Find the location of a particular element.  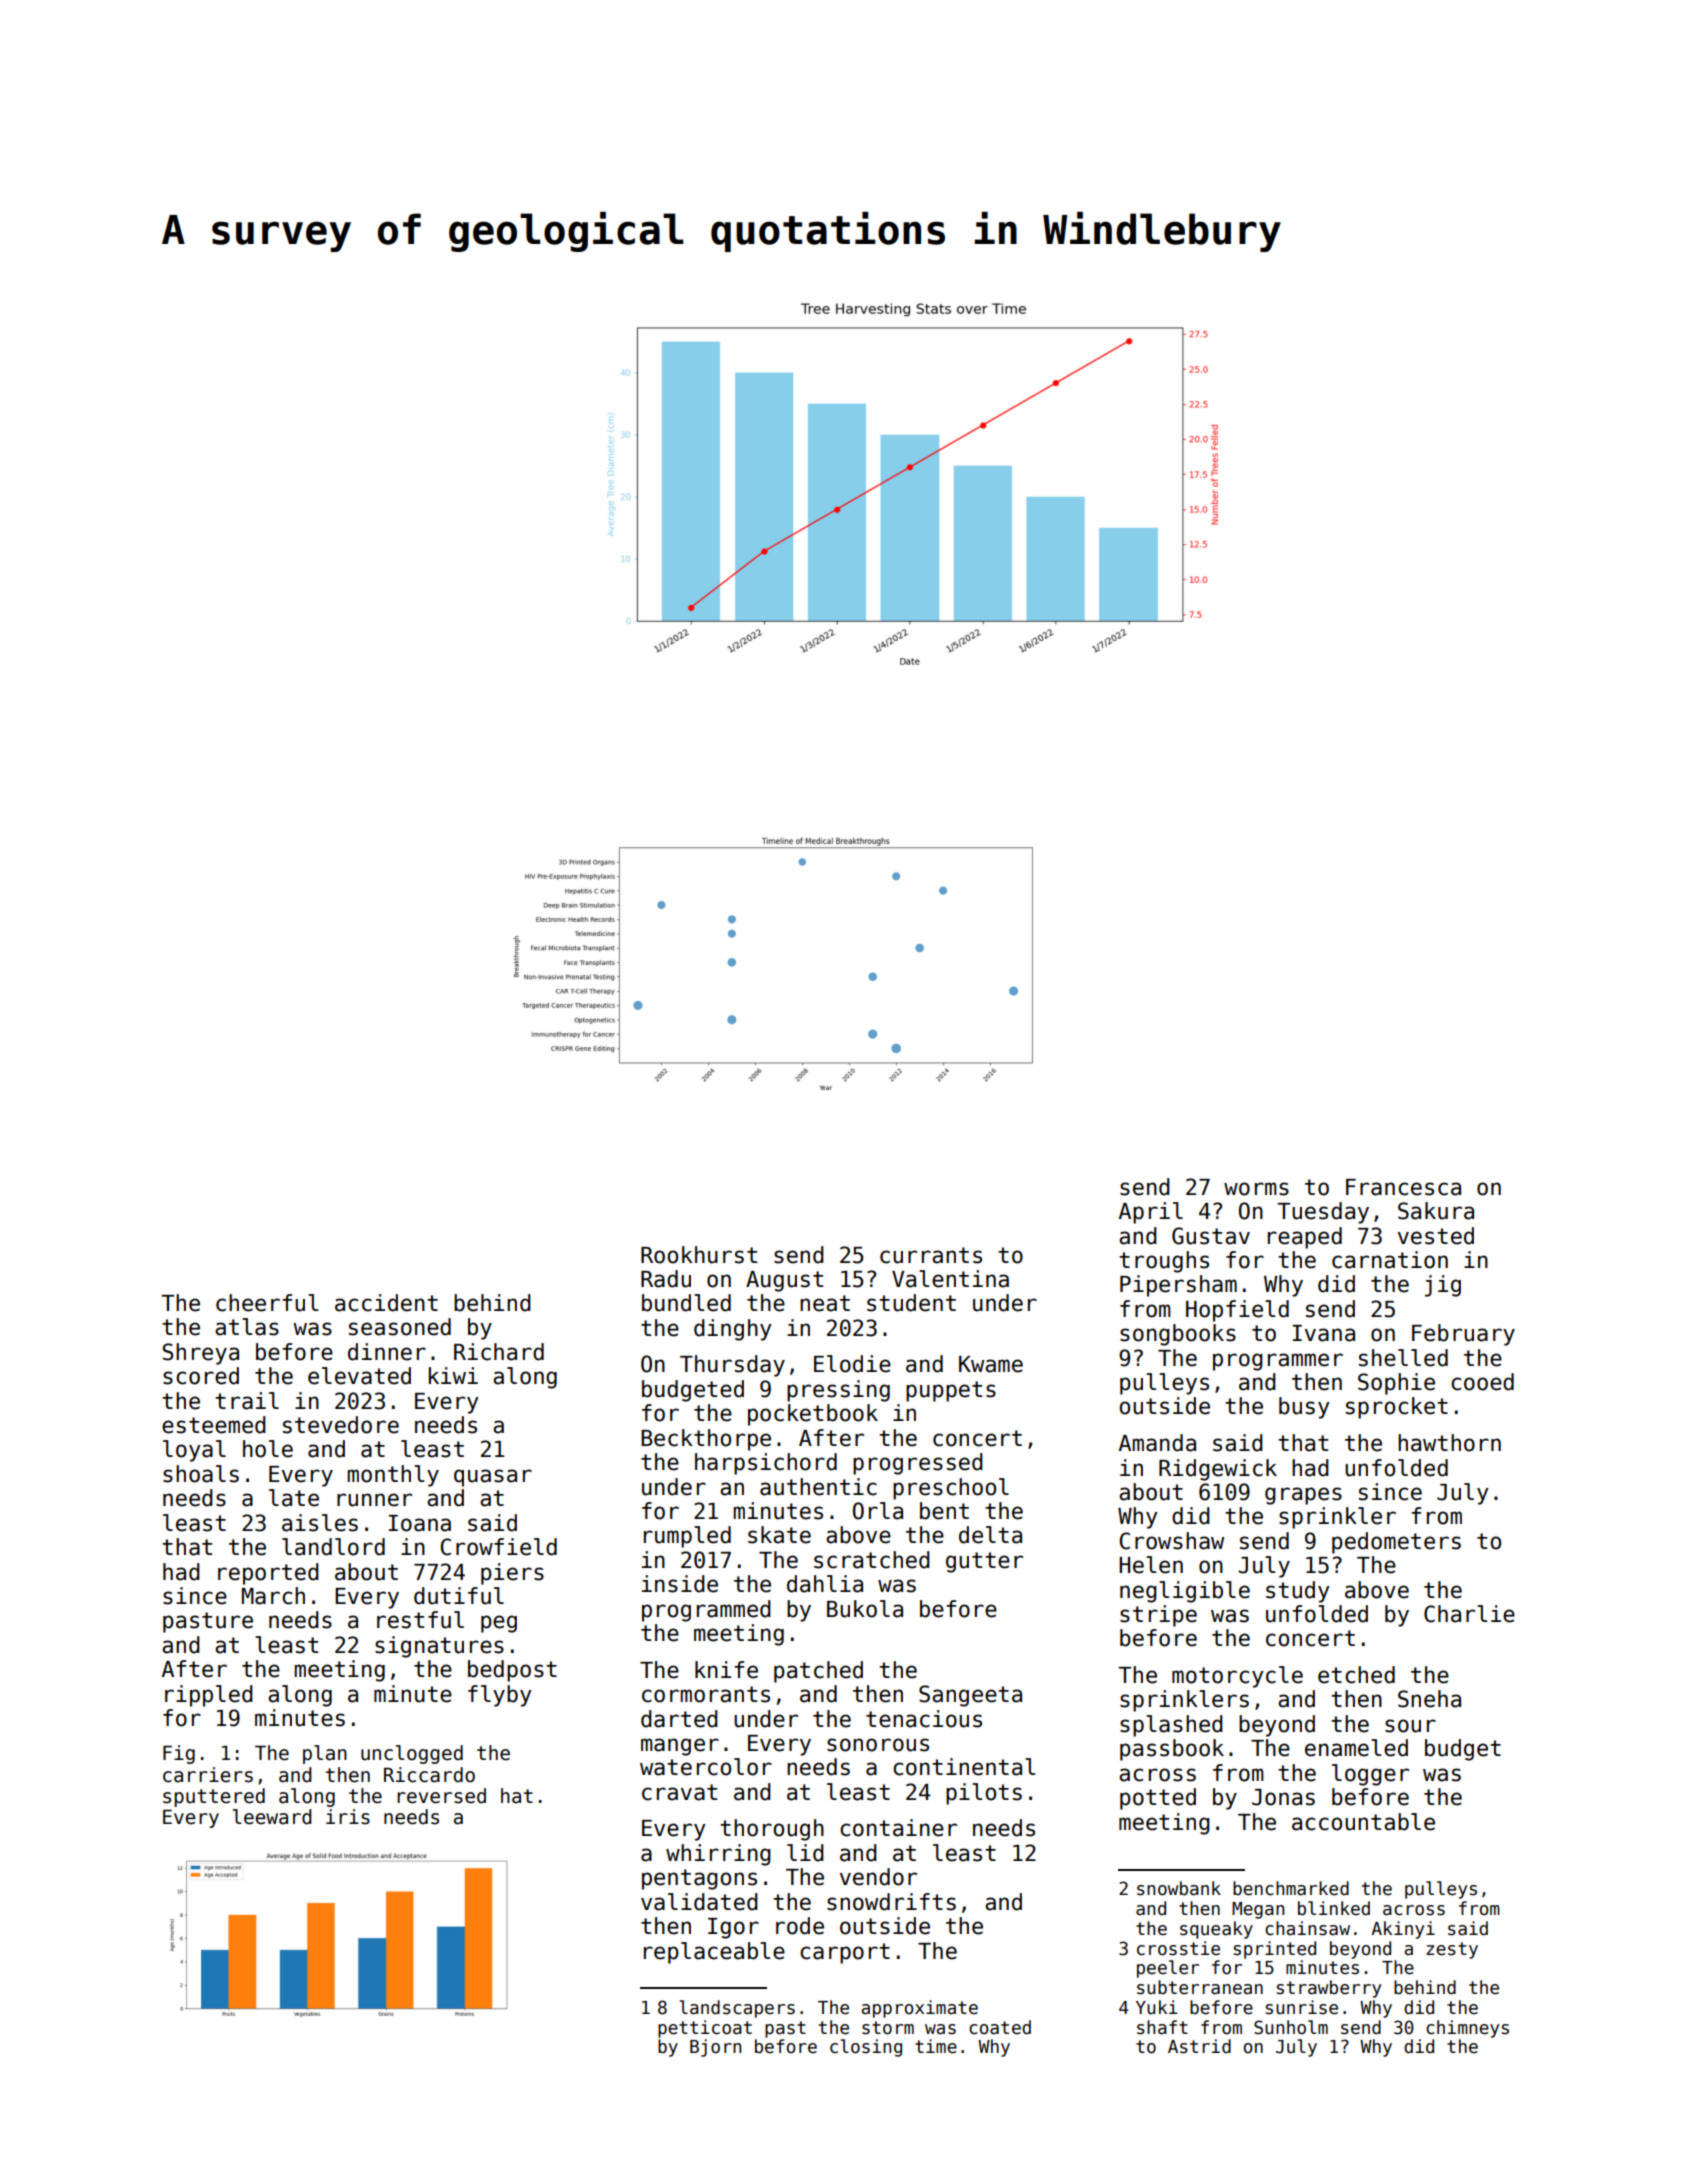

carnation is located at coordinates (1390, 1260).
